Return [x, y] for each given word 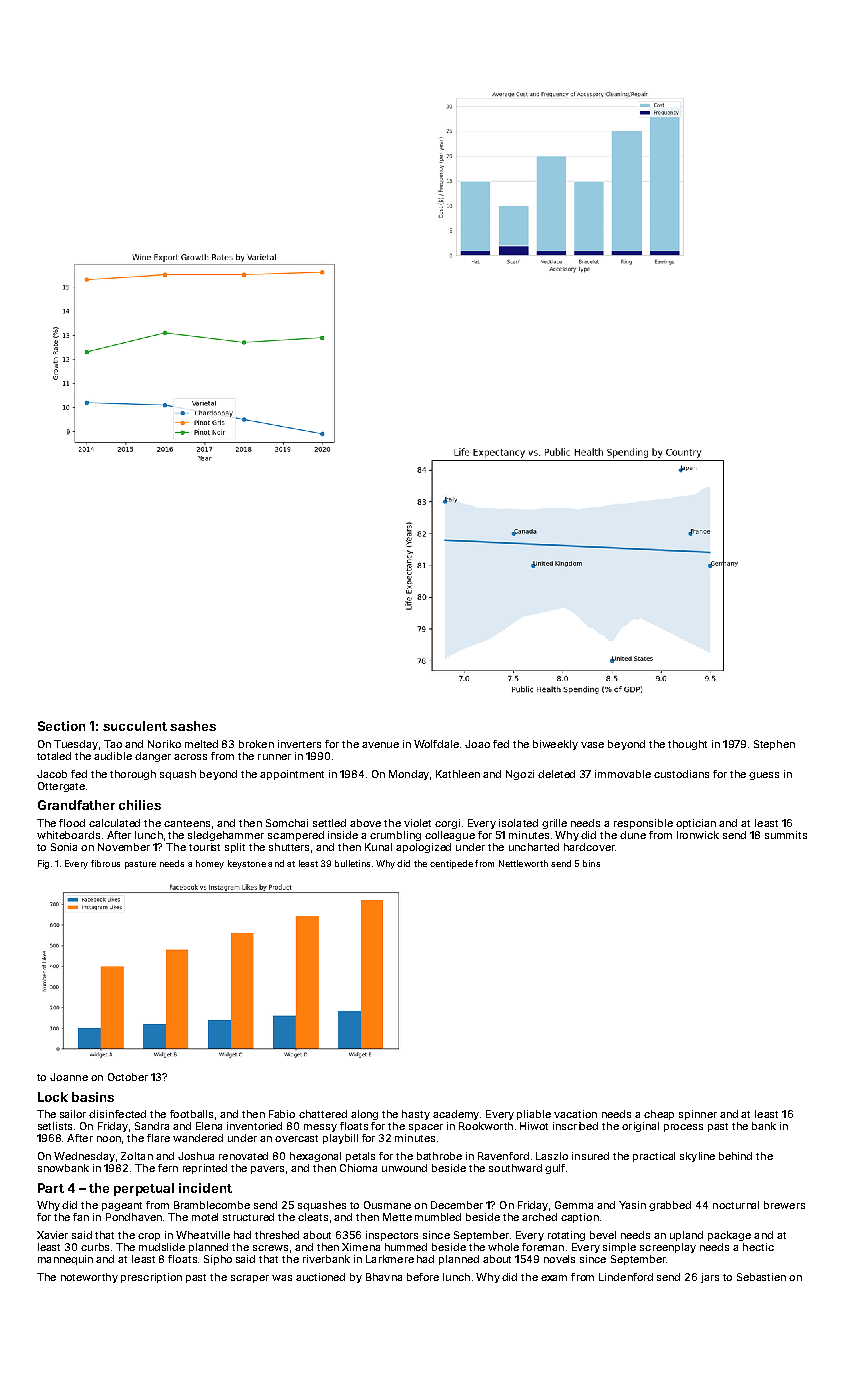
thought [687, 745]
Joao [477, 744]
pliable [534, 1115]
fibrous [105, 863]
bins [591, 863]
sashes [193, 726]
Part [51, 1188]
